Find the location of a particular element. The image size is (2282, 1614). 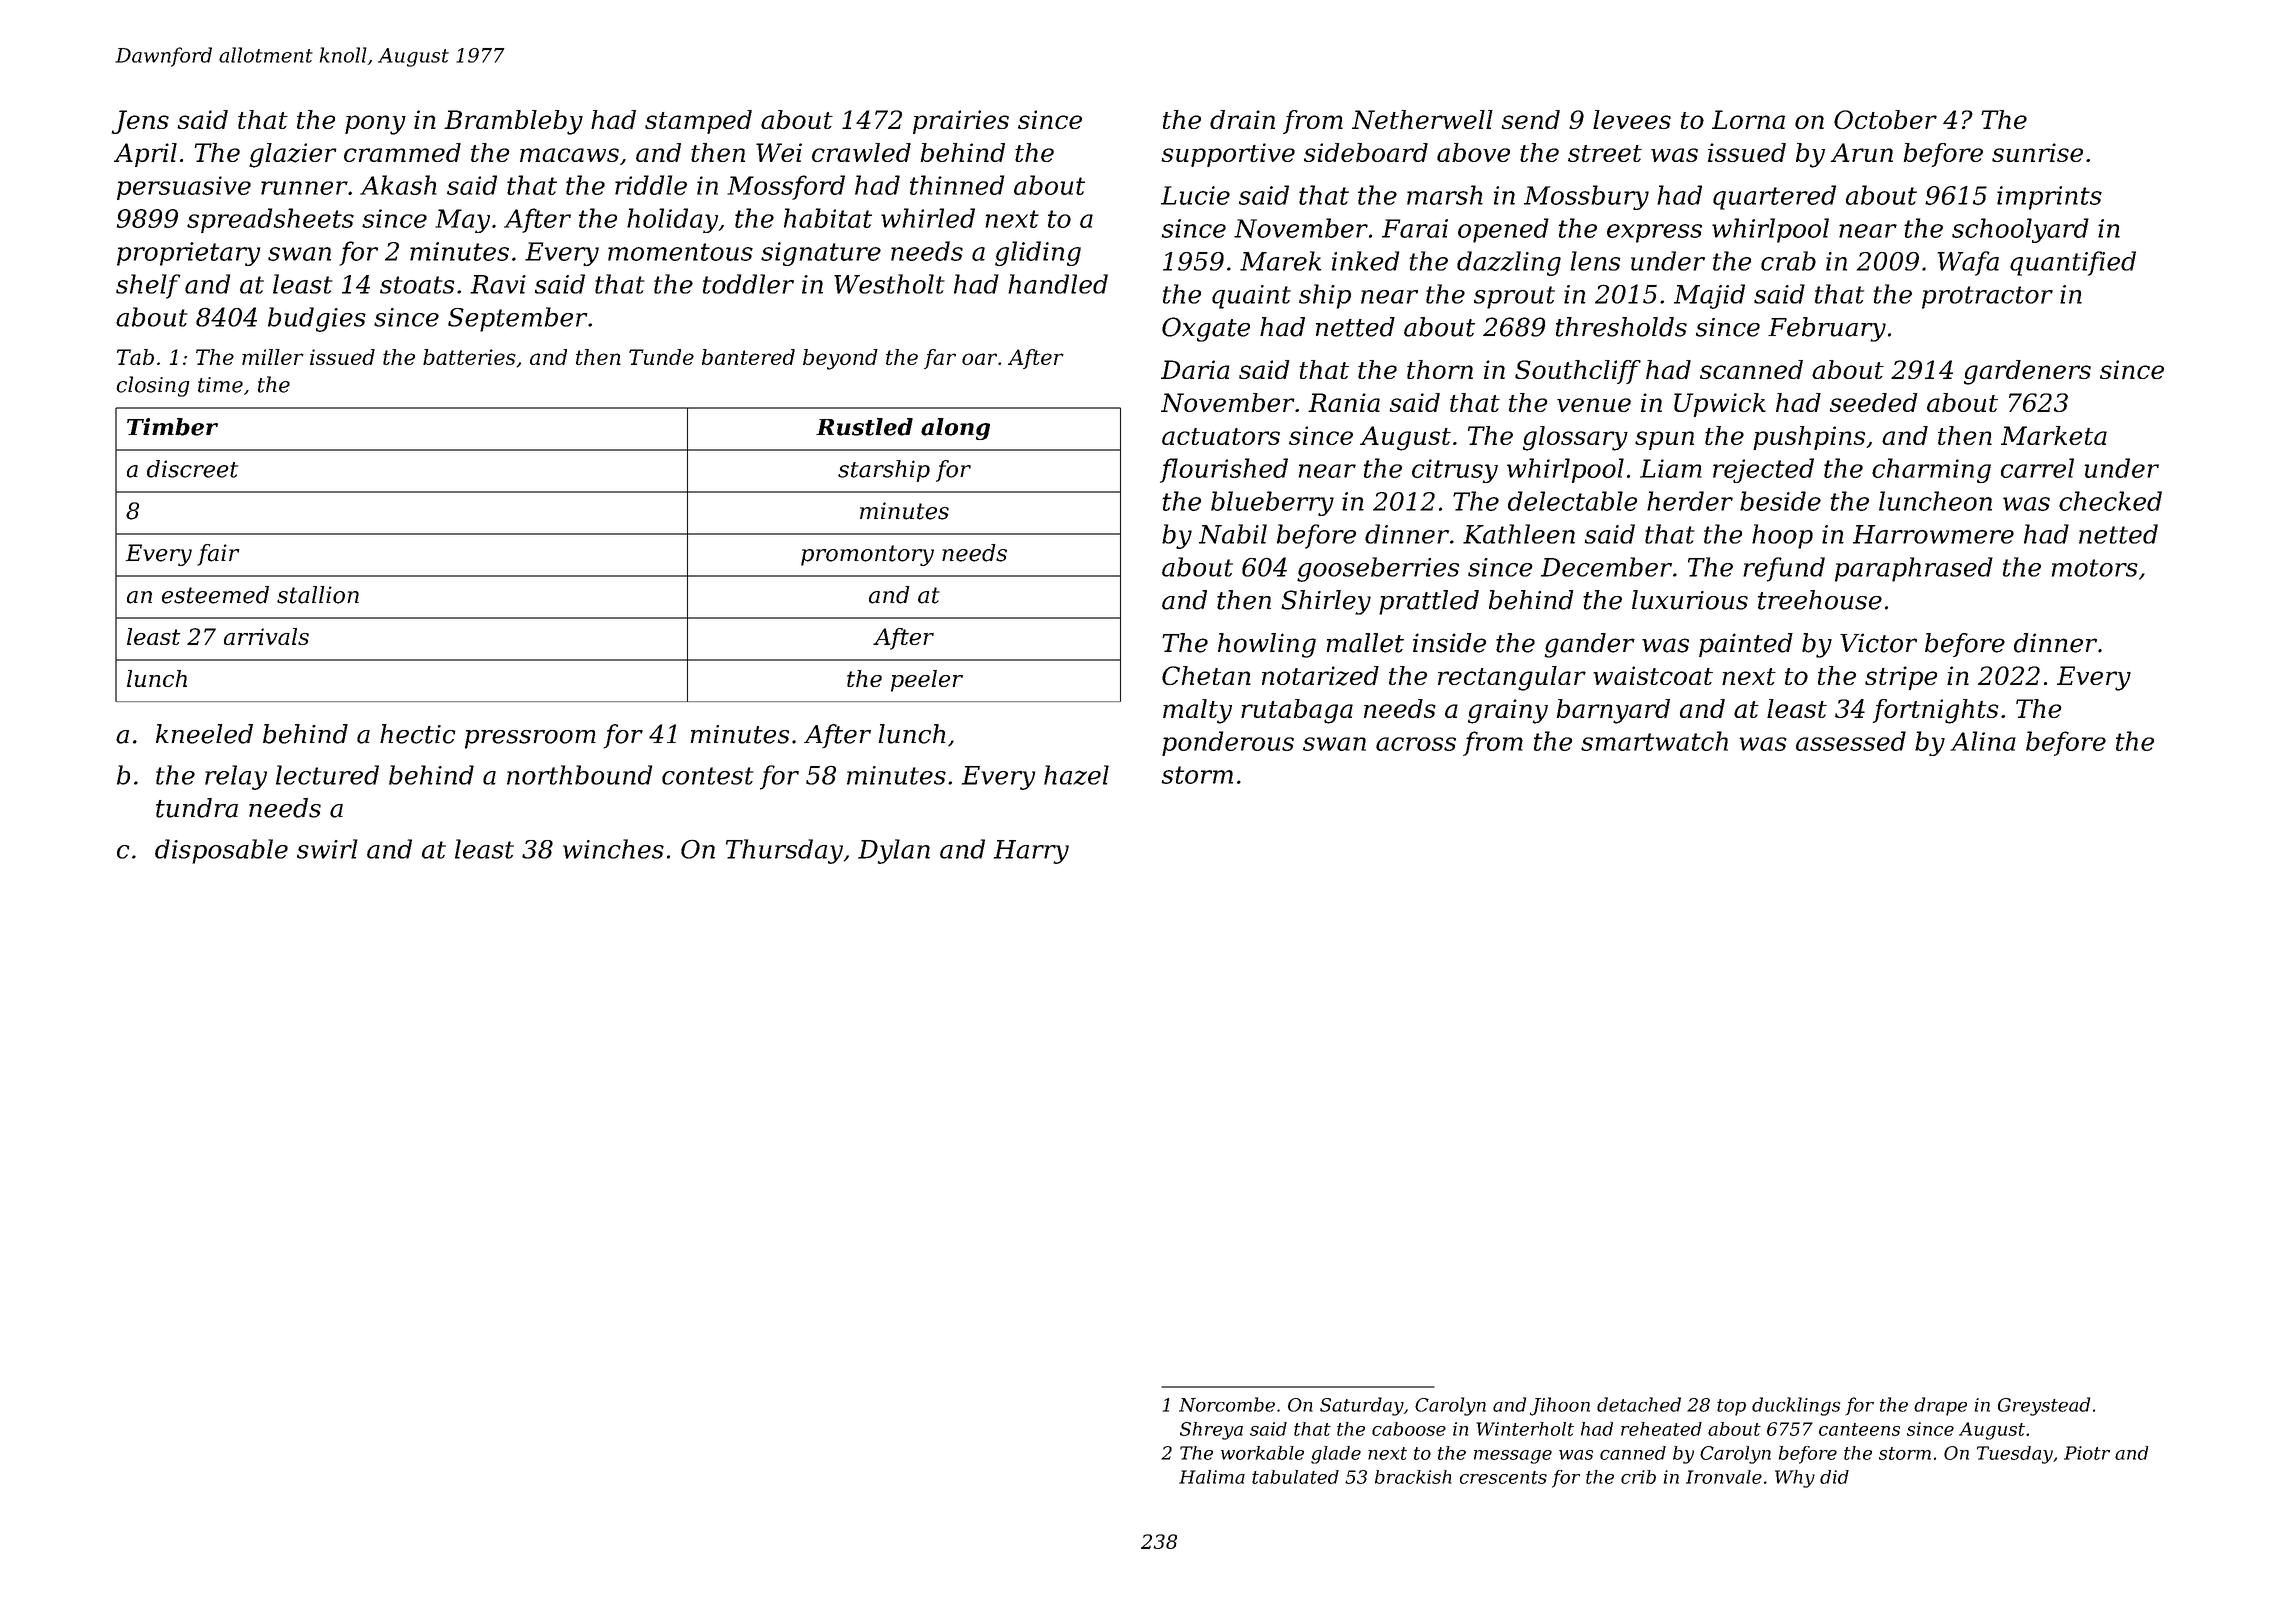

lens is located at coordinates (1596, 261).
